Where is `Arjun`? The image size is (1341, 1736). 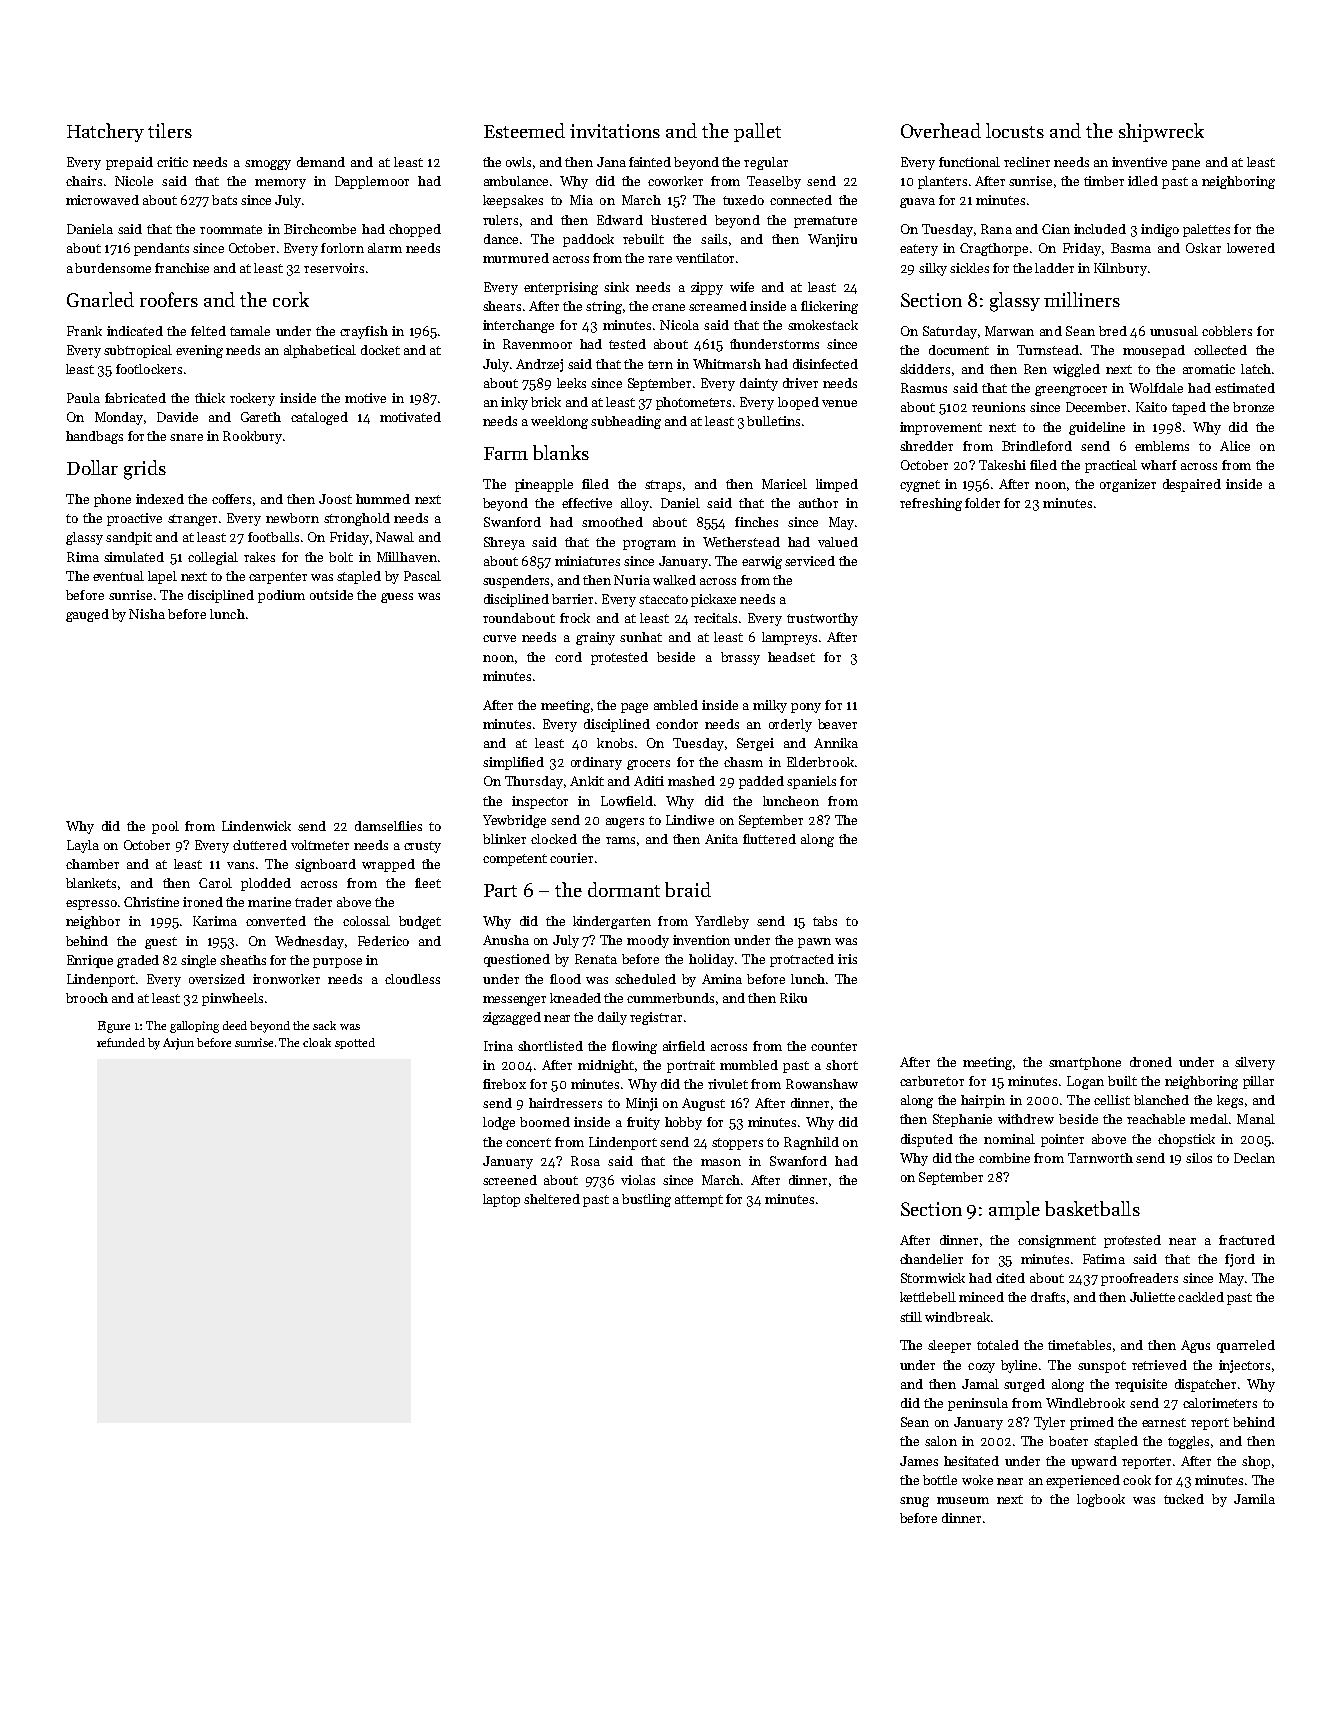 Arjun is located at coordinates (178, 1044).
